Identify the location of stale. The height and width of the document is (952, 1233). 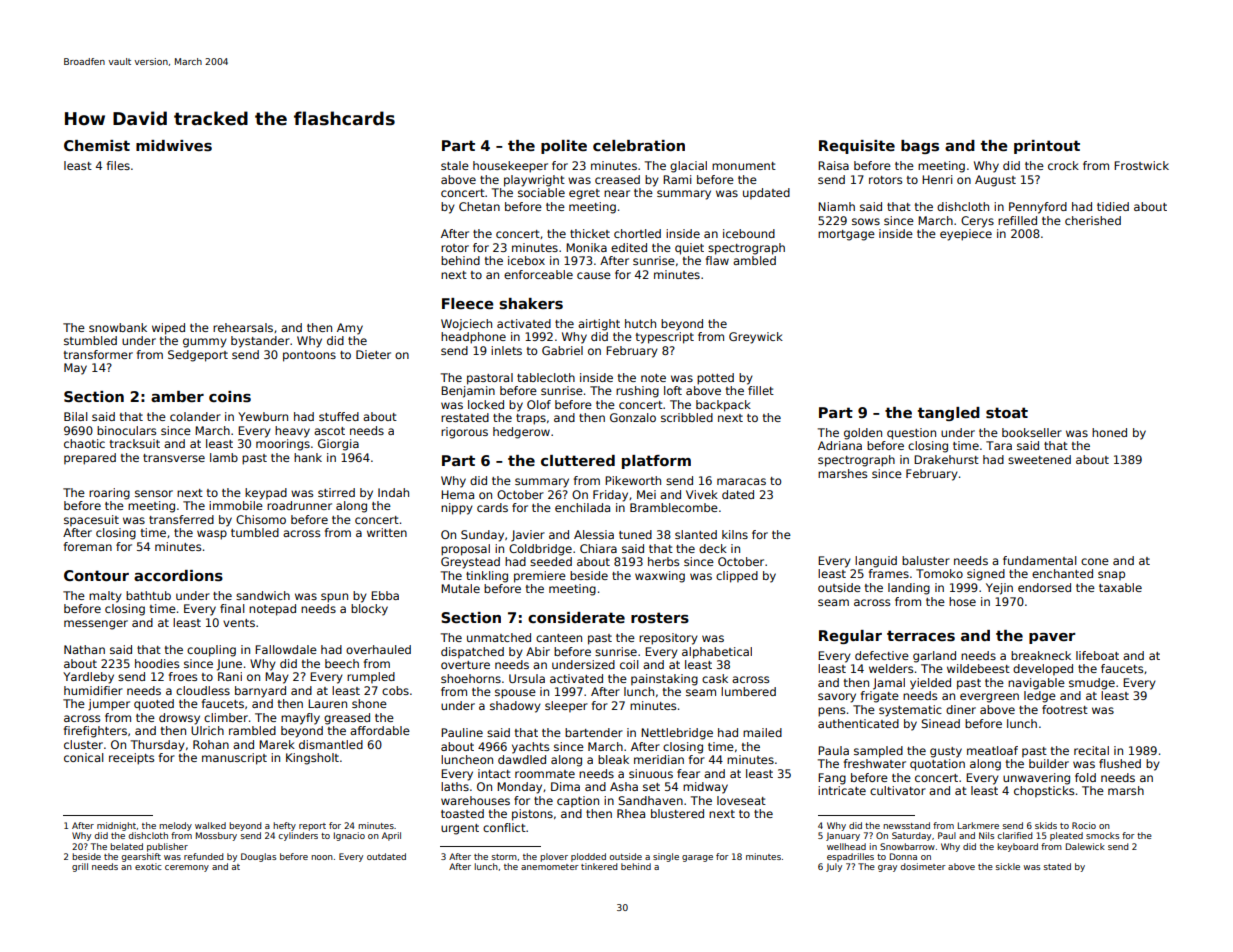
(455, 165).
